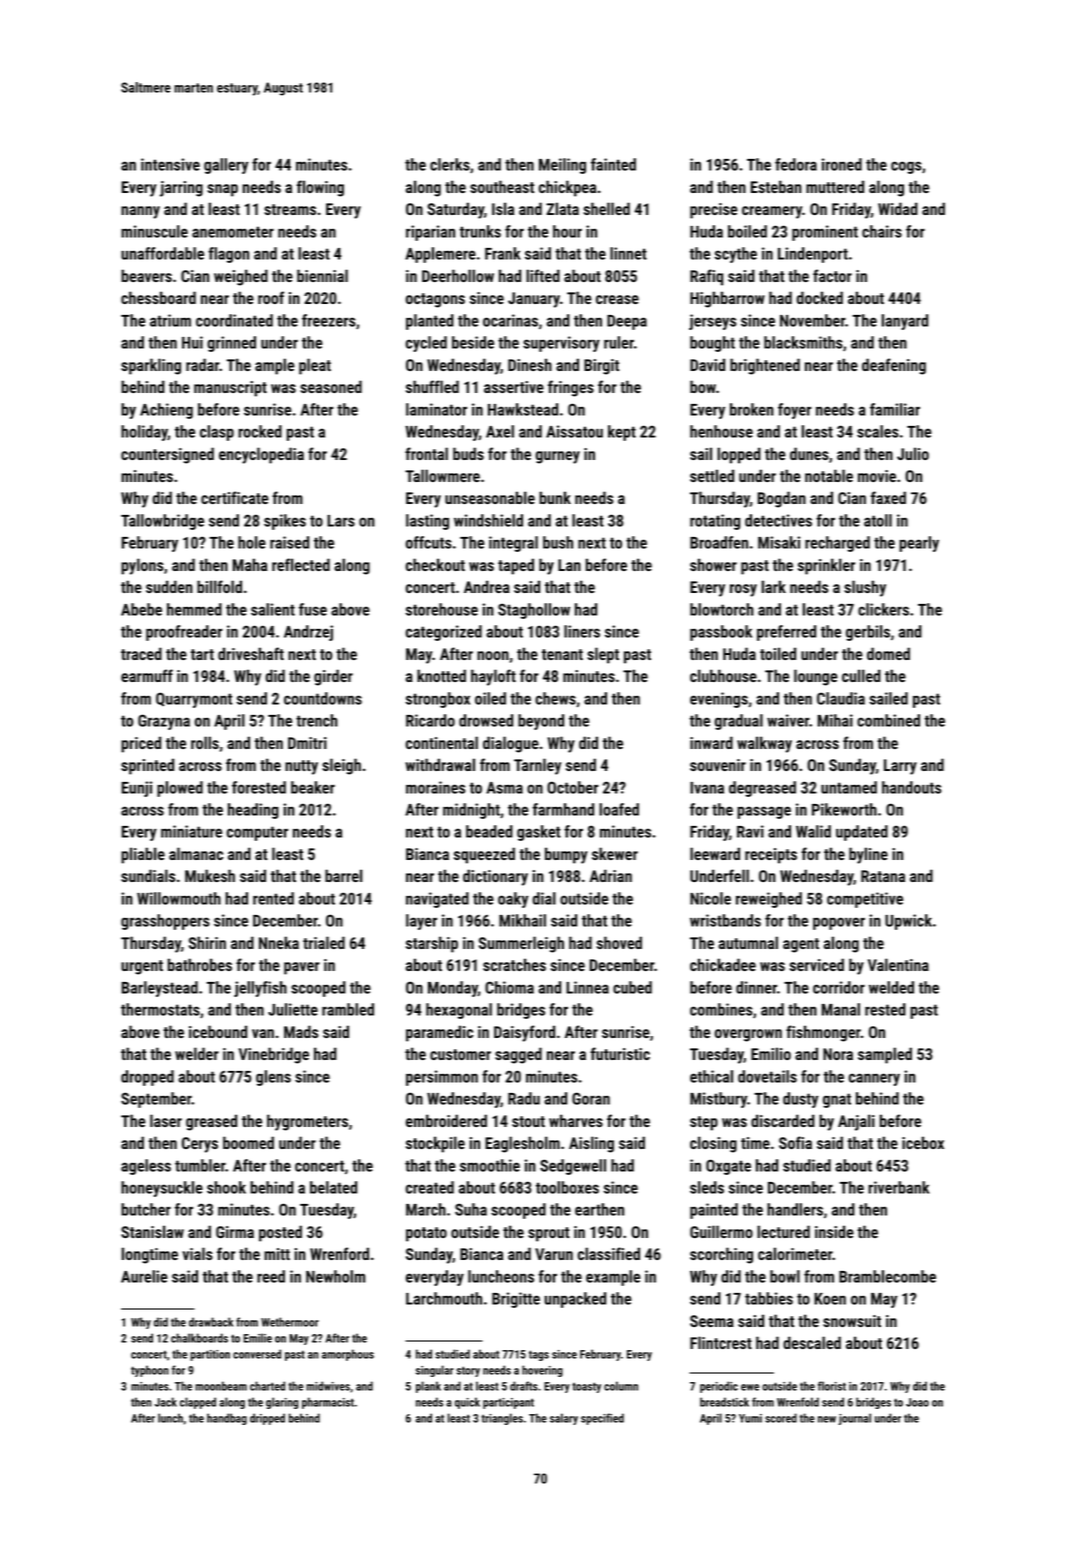 The image size is (1067, 1545). What do you see at coordinates (282, 1403) in the image?
I see `glaring` at bounding box center [282, 1403].
